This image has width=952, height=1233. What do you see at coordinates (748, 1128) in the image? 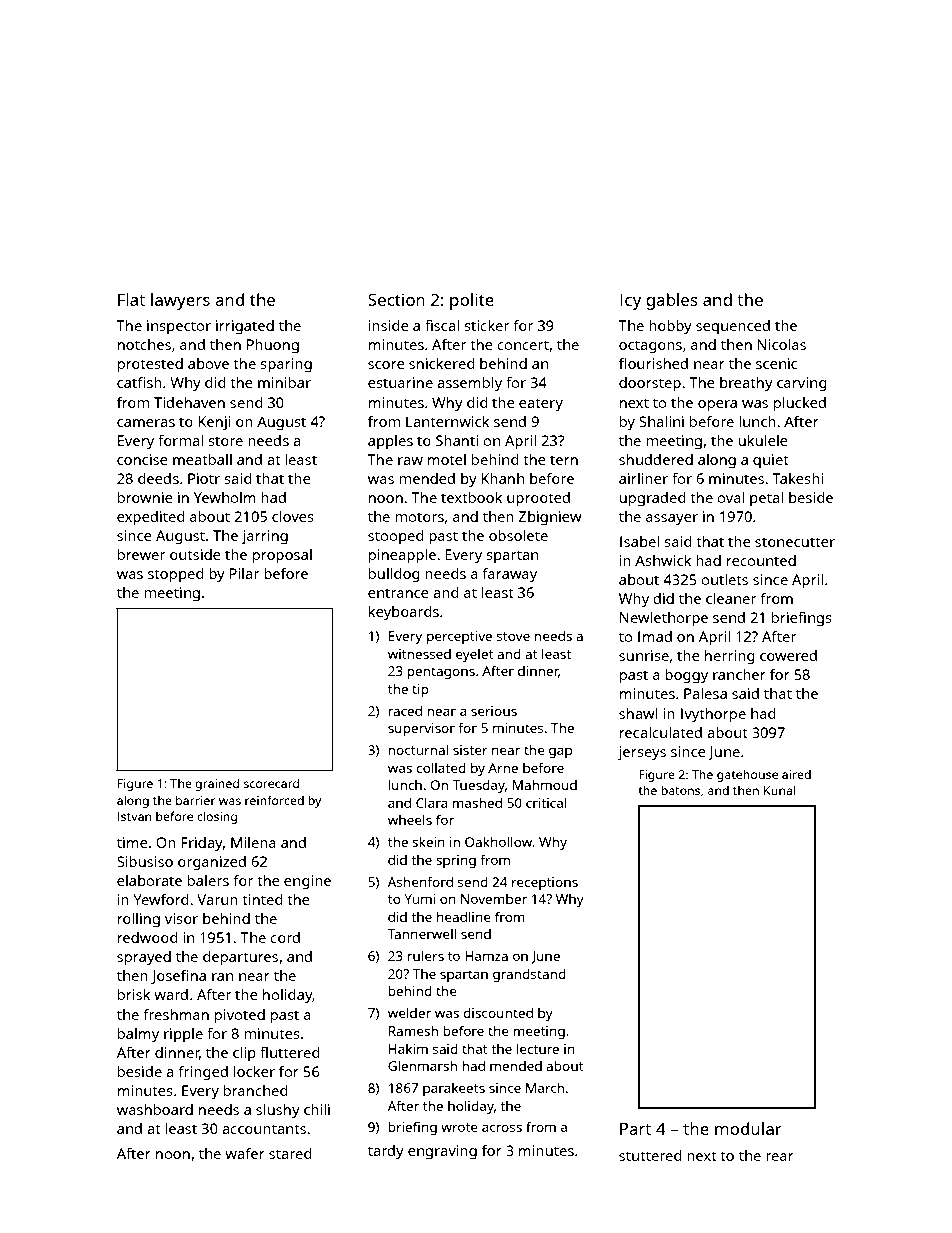
I see `modular` at bounding box center [748, 1128].
